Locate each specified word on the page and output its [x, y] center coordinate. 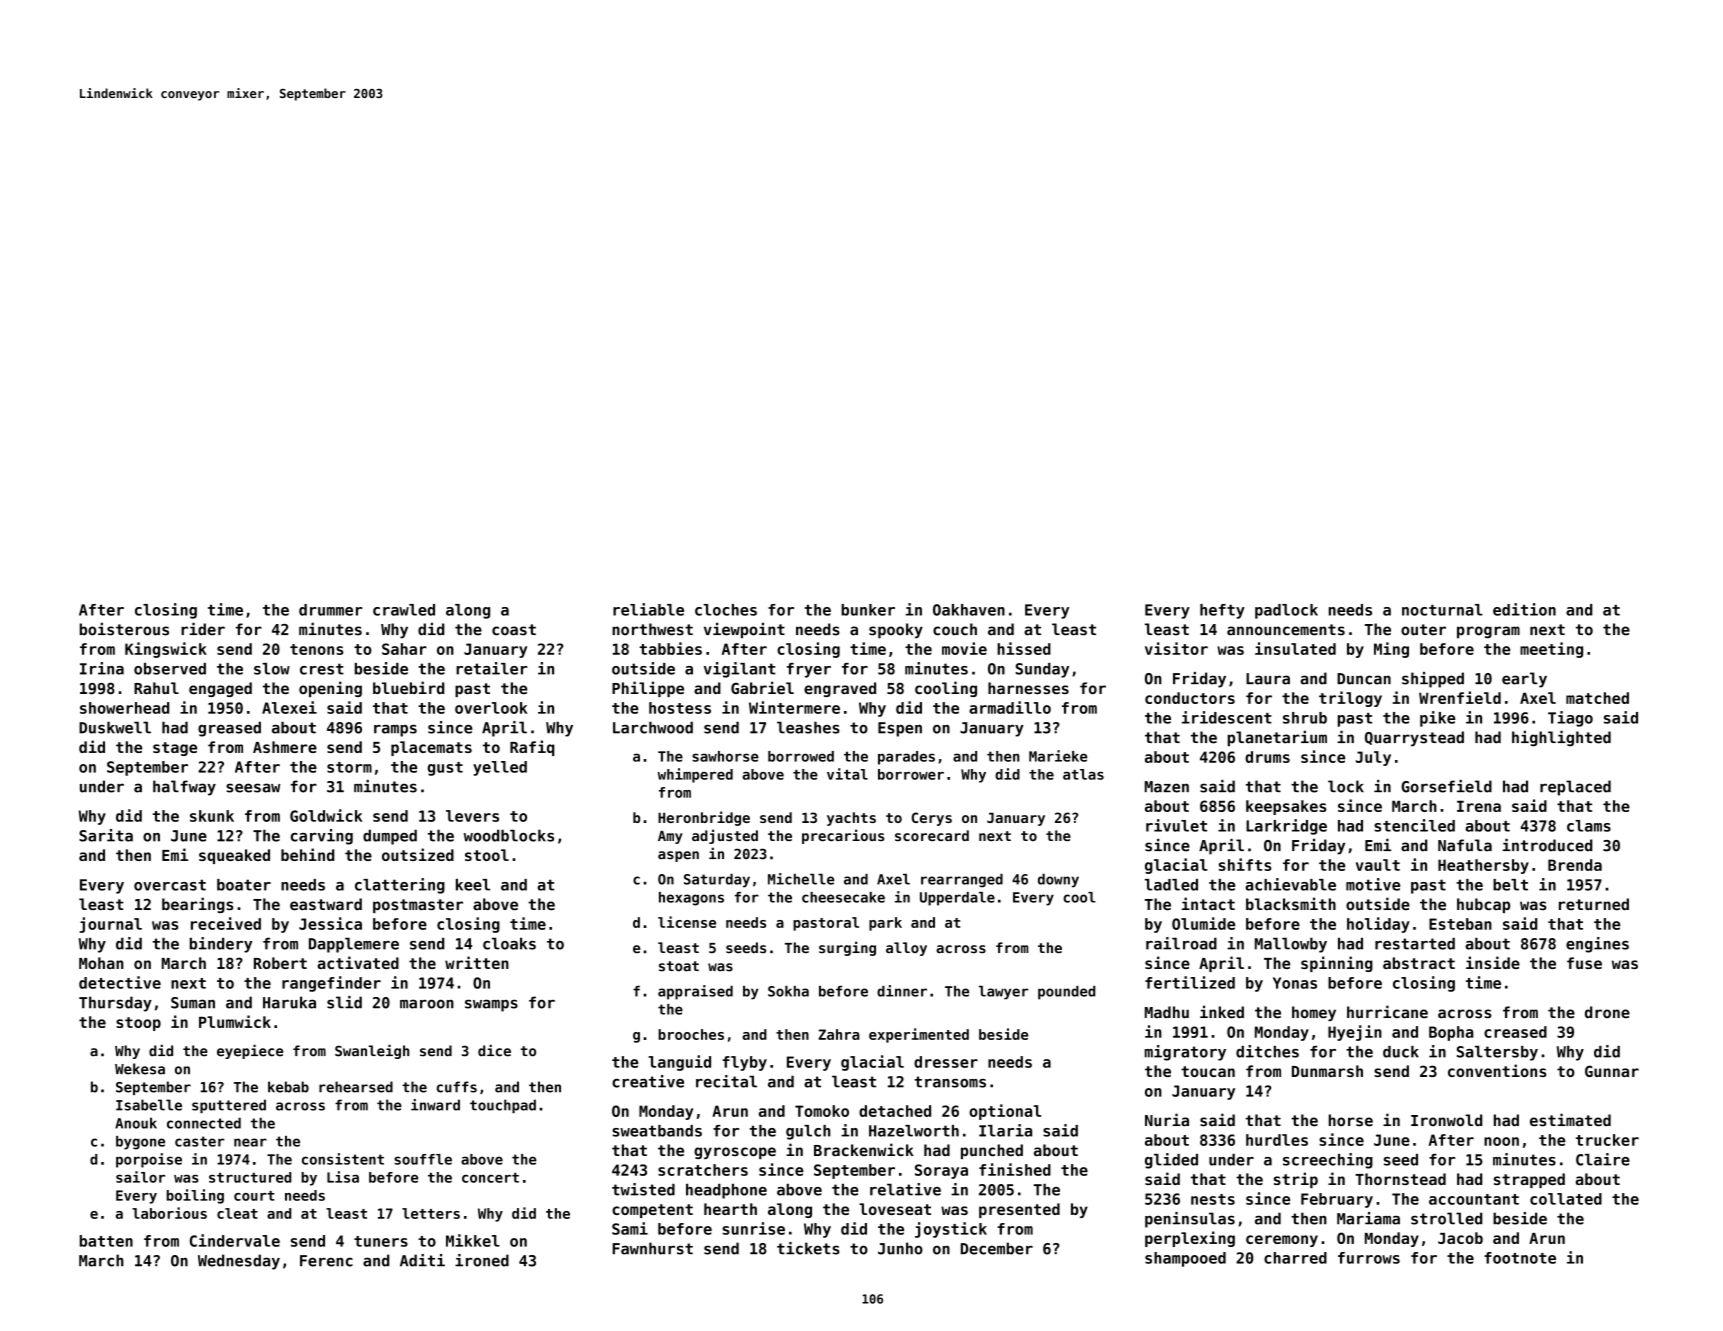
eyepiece [250, 1051]
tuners [381, 1241]
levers [472, 816]
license [687, 922]
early [1524, 680]
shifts [1245, 864]
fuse [1584, 963]
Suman [193, 1003]
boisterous [124, 629]
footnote [1520, 1258]
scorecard [932, 835]
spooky [896, 631]
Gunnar [1612, 1071]
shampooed [1185, 1259]
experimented [919, 1035]
